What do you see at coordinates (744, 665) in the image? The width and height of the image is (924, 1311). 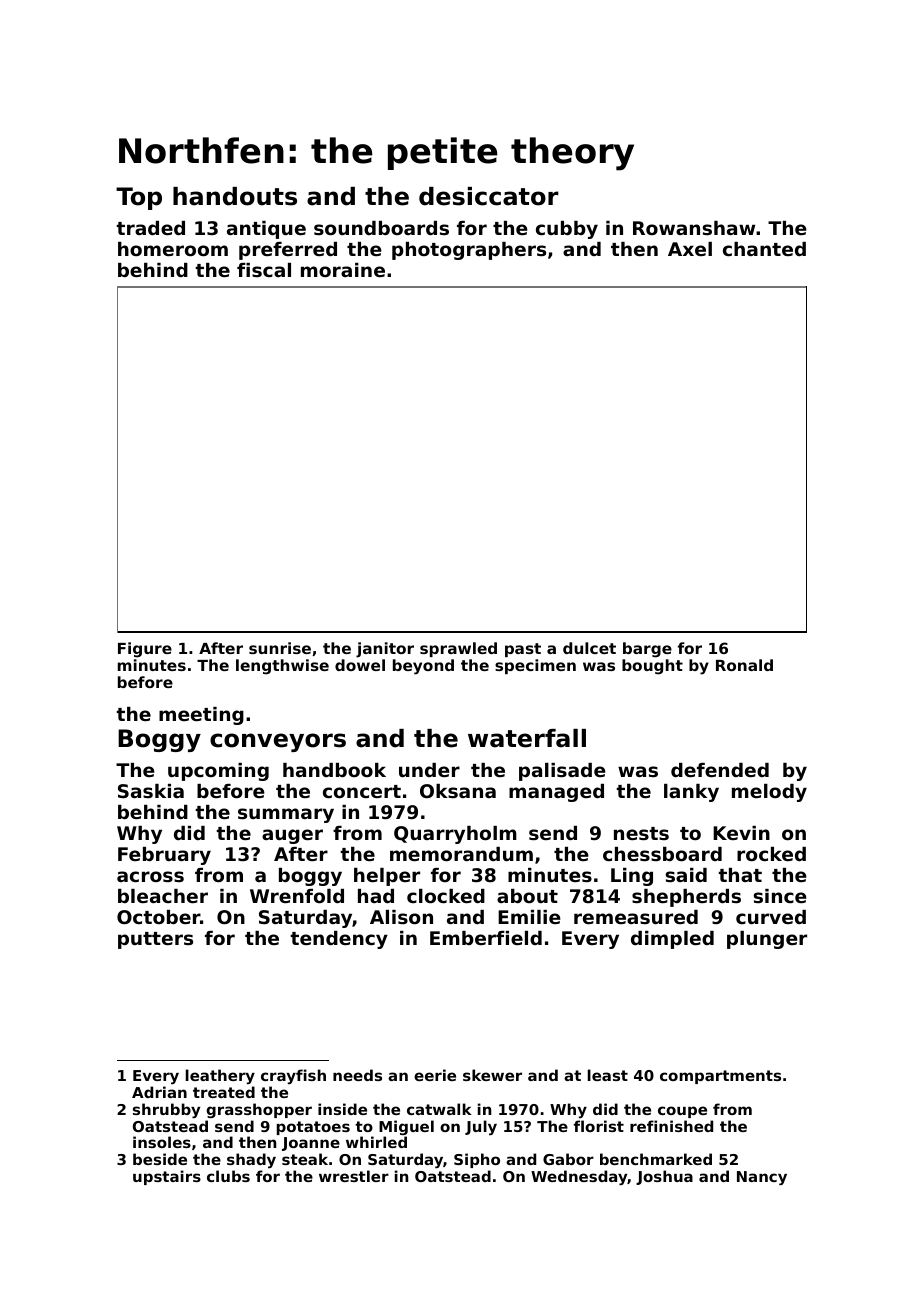 I see `Ronald` at bounding box center [744, 665].
